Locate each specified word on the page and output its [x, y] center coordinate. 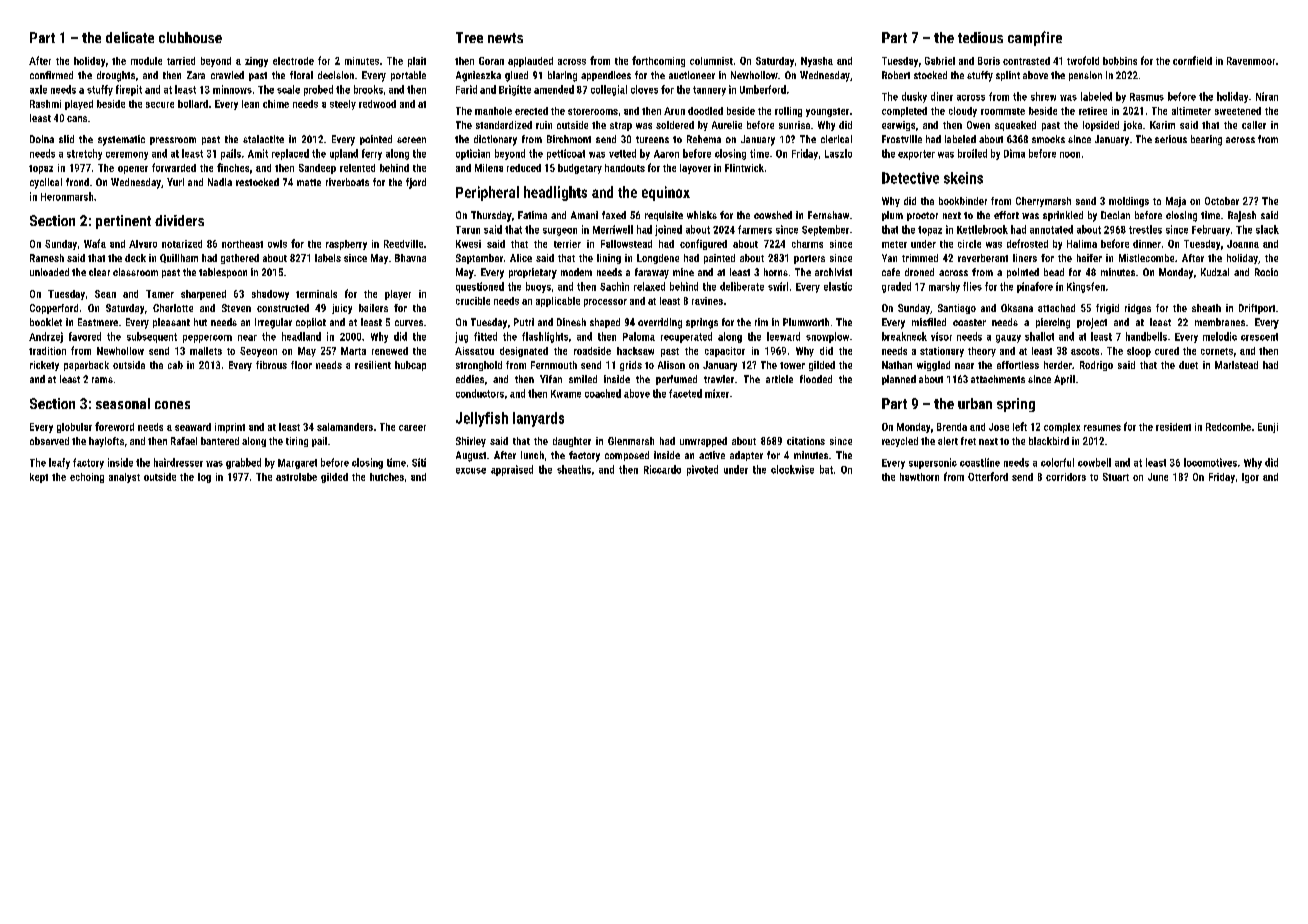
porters [809, 259]
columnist [711, 61]
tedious [980, 37]
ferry [372, 154]
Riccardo [662, 469]
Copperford [54, 309]
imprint [230, 428]
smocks [1048, 139]
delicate [130, 37]
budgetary [580, 169]
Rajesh [1242, 216]
